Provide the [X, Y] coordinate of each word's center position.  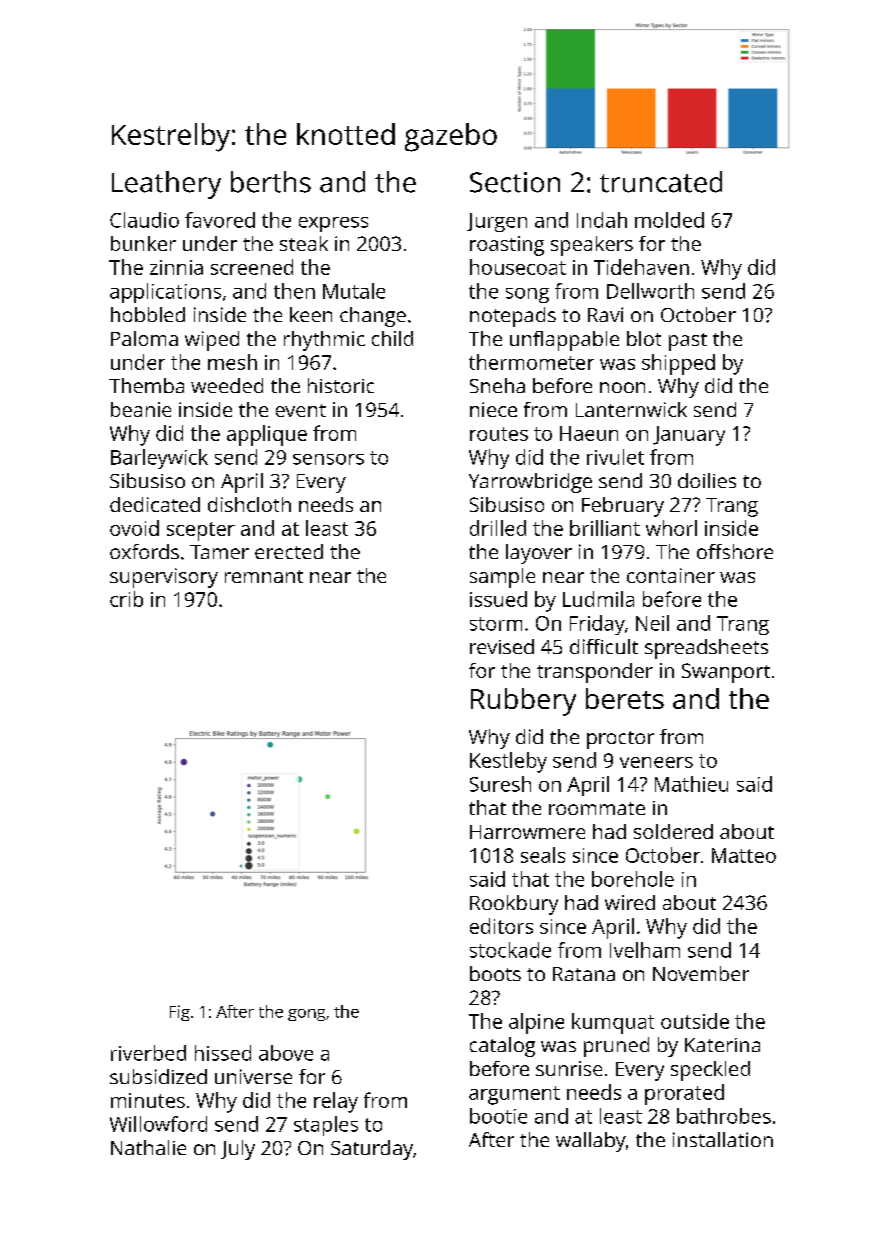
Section [515, 182]
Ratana [584, 974]
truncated [661, 182]
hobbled [148, 314]
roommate [597, 808]
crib [126, 599]
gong [306, 1015]
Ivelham [645, 950]
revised [502, 646]
